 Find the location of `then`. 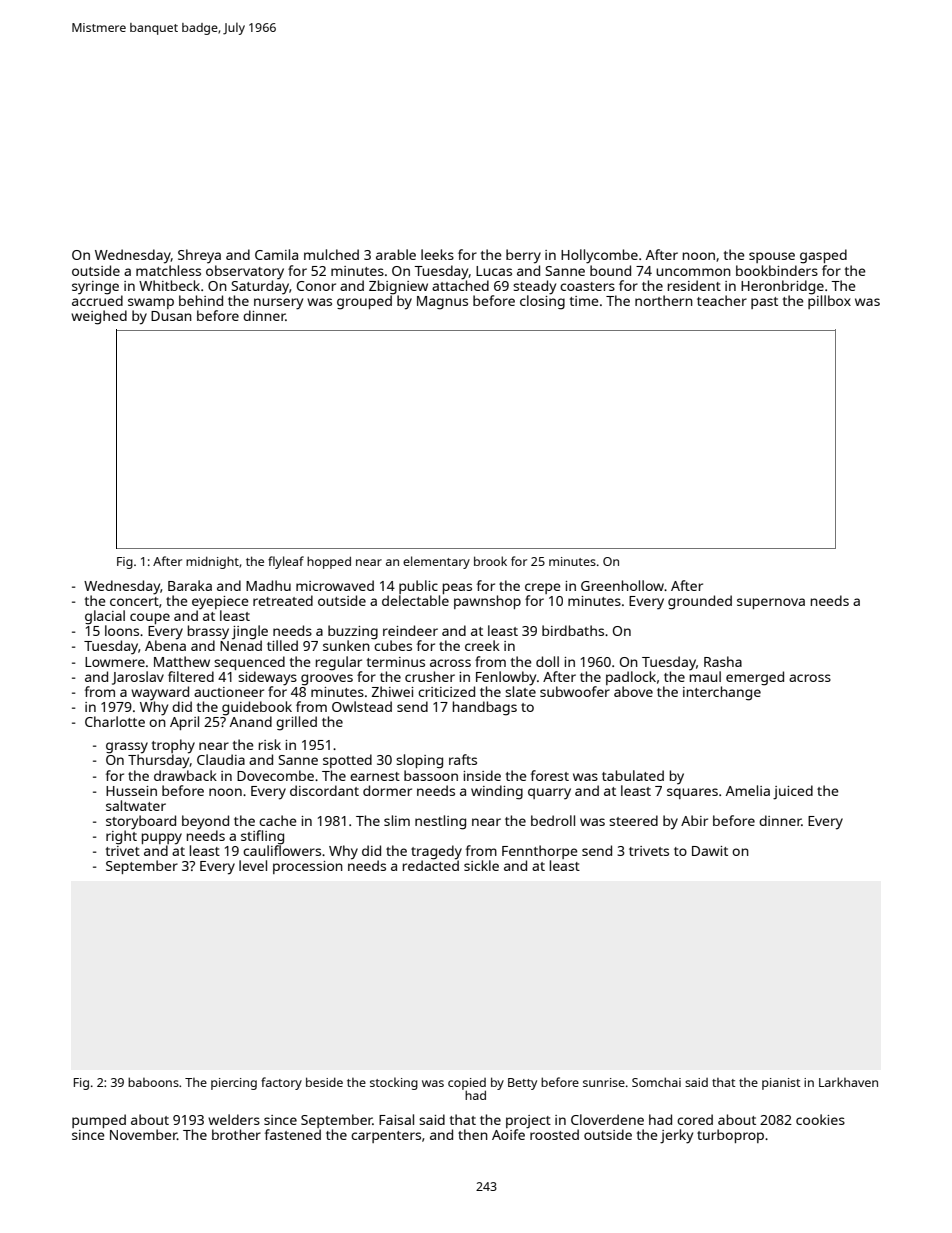

then is located at coordinates (473, 1134).
